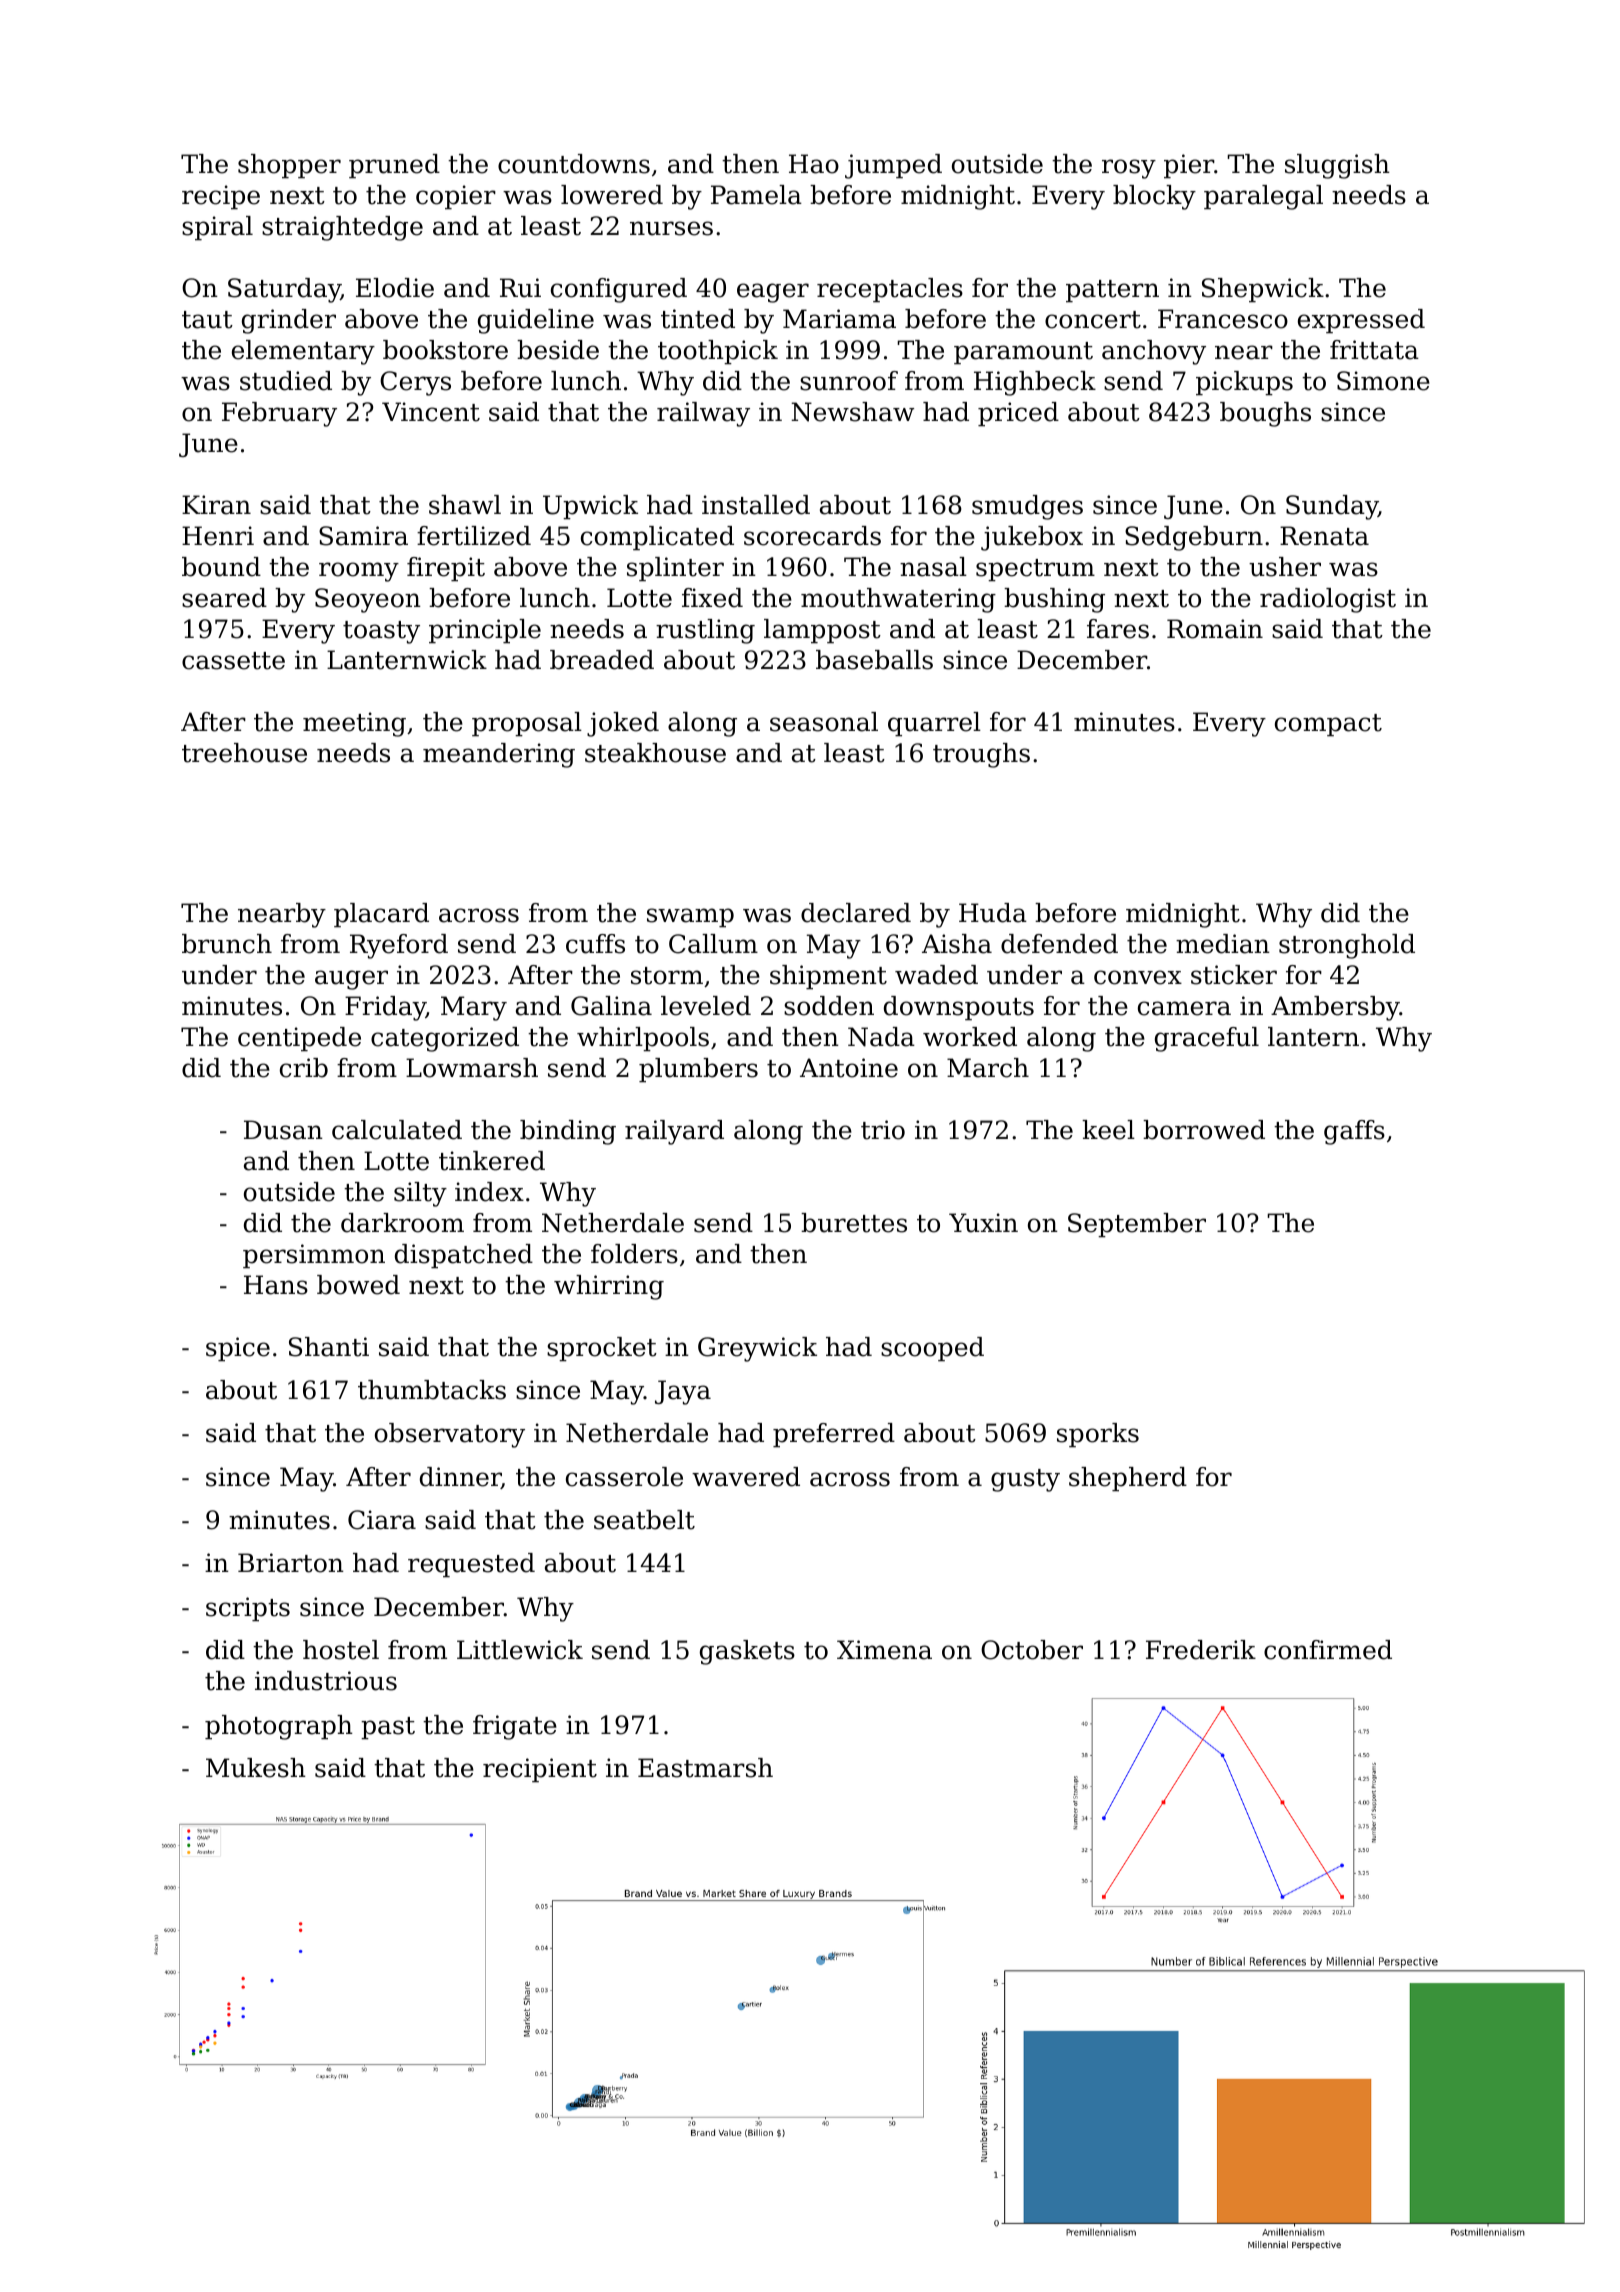 This document has height=2292, width=1620. Describe the element at coordinates (221, 197) in the document. I see `recipe` at that location.
